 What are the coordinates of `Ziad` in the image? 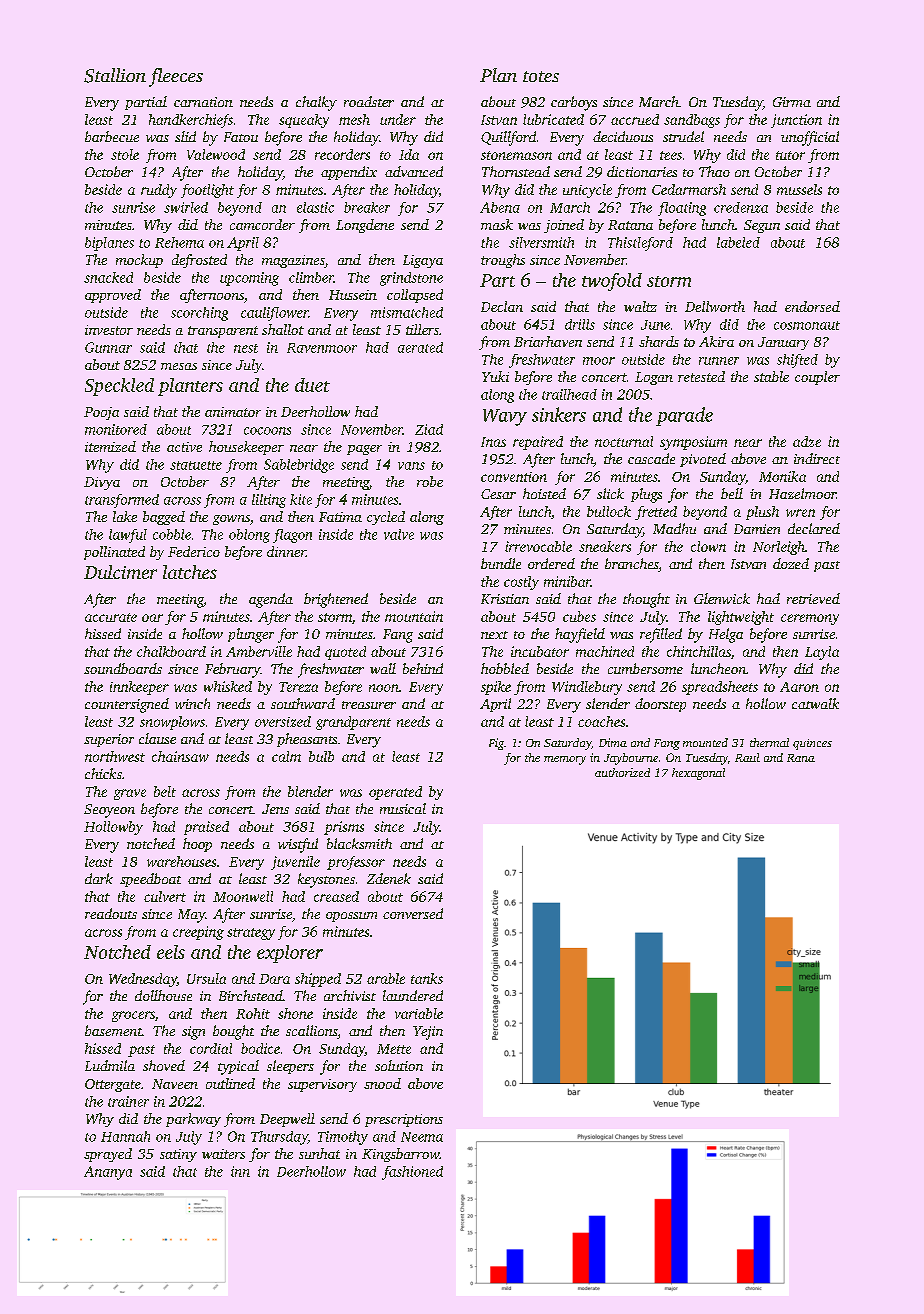 It's located at (429, 429).
